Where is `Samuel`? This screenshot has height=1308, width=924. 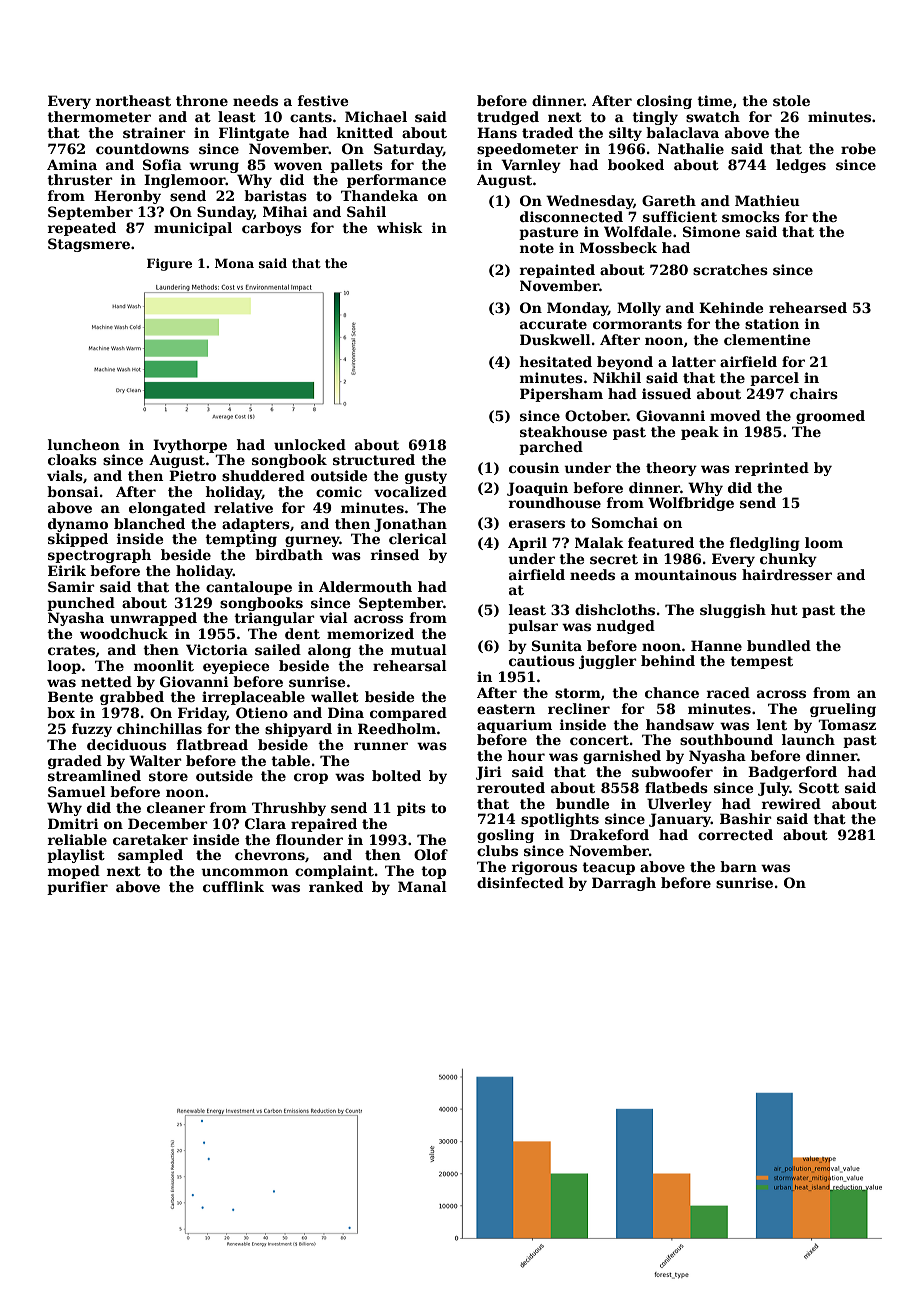
Samuel is located at coordinates (77, 791).
